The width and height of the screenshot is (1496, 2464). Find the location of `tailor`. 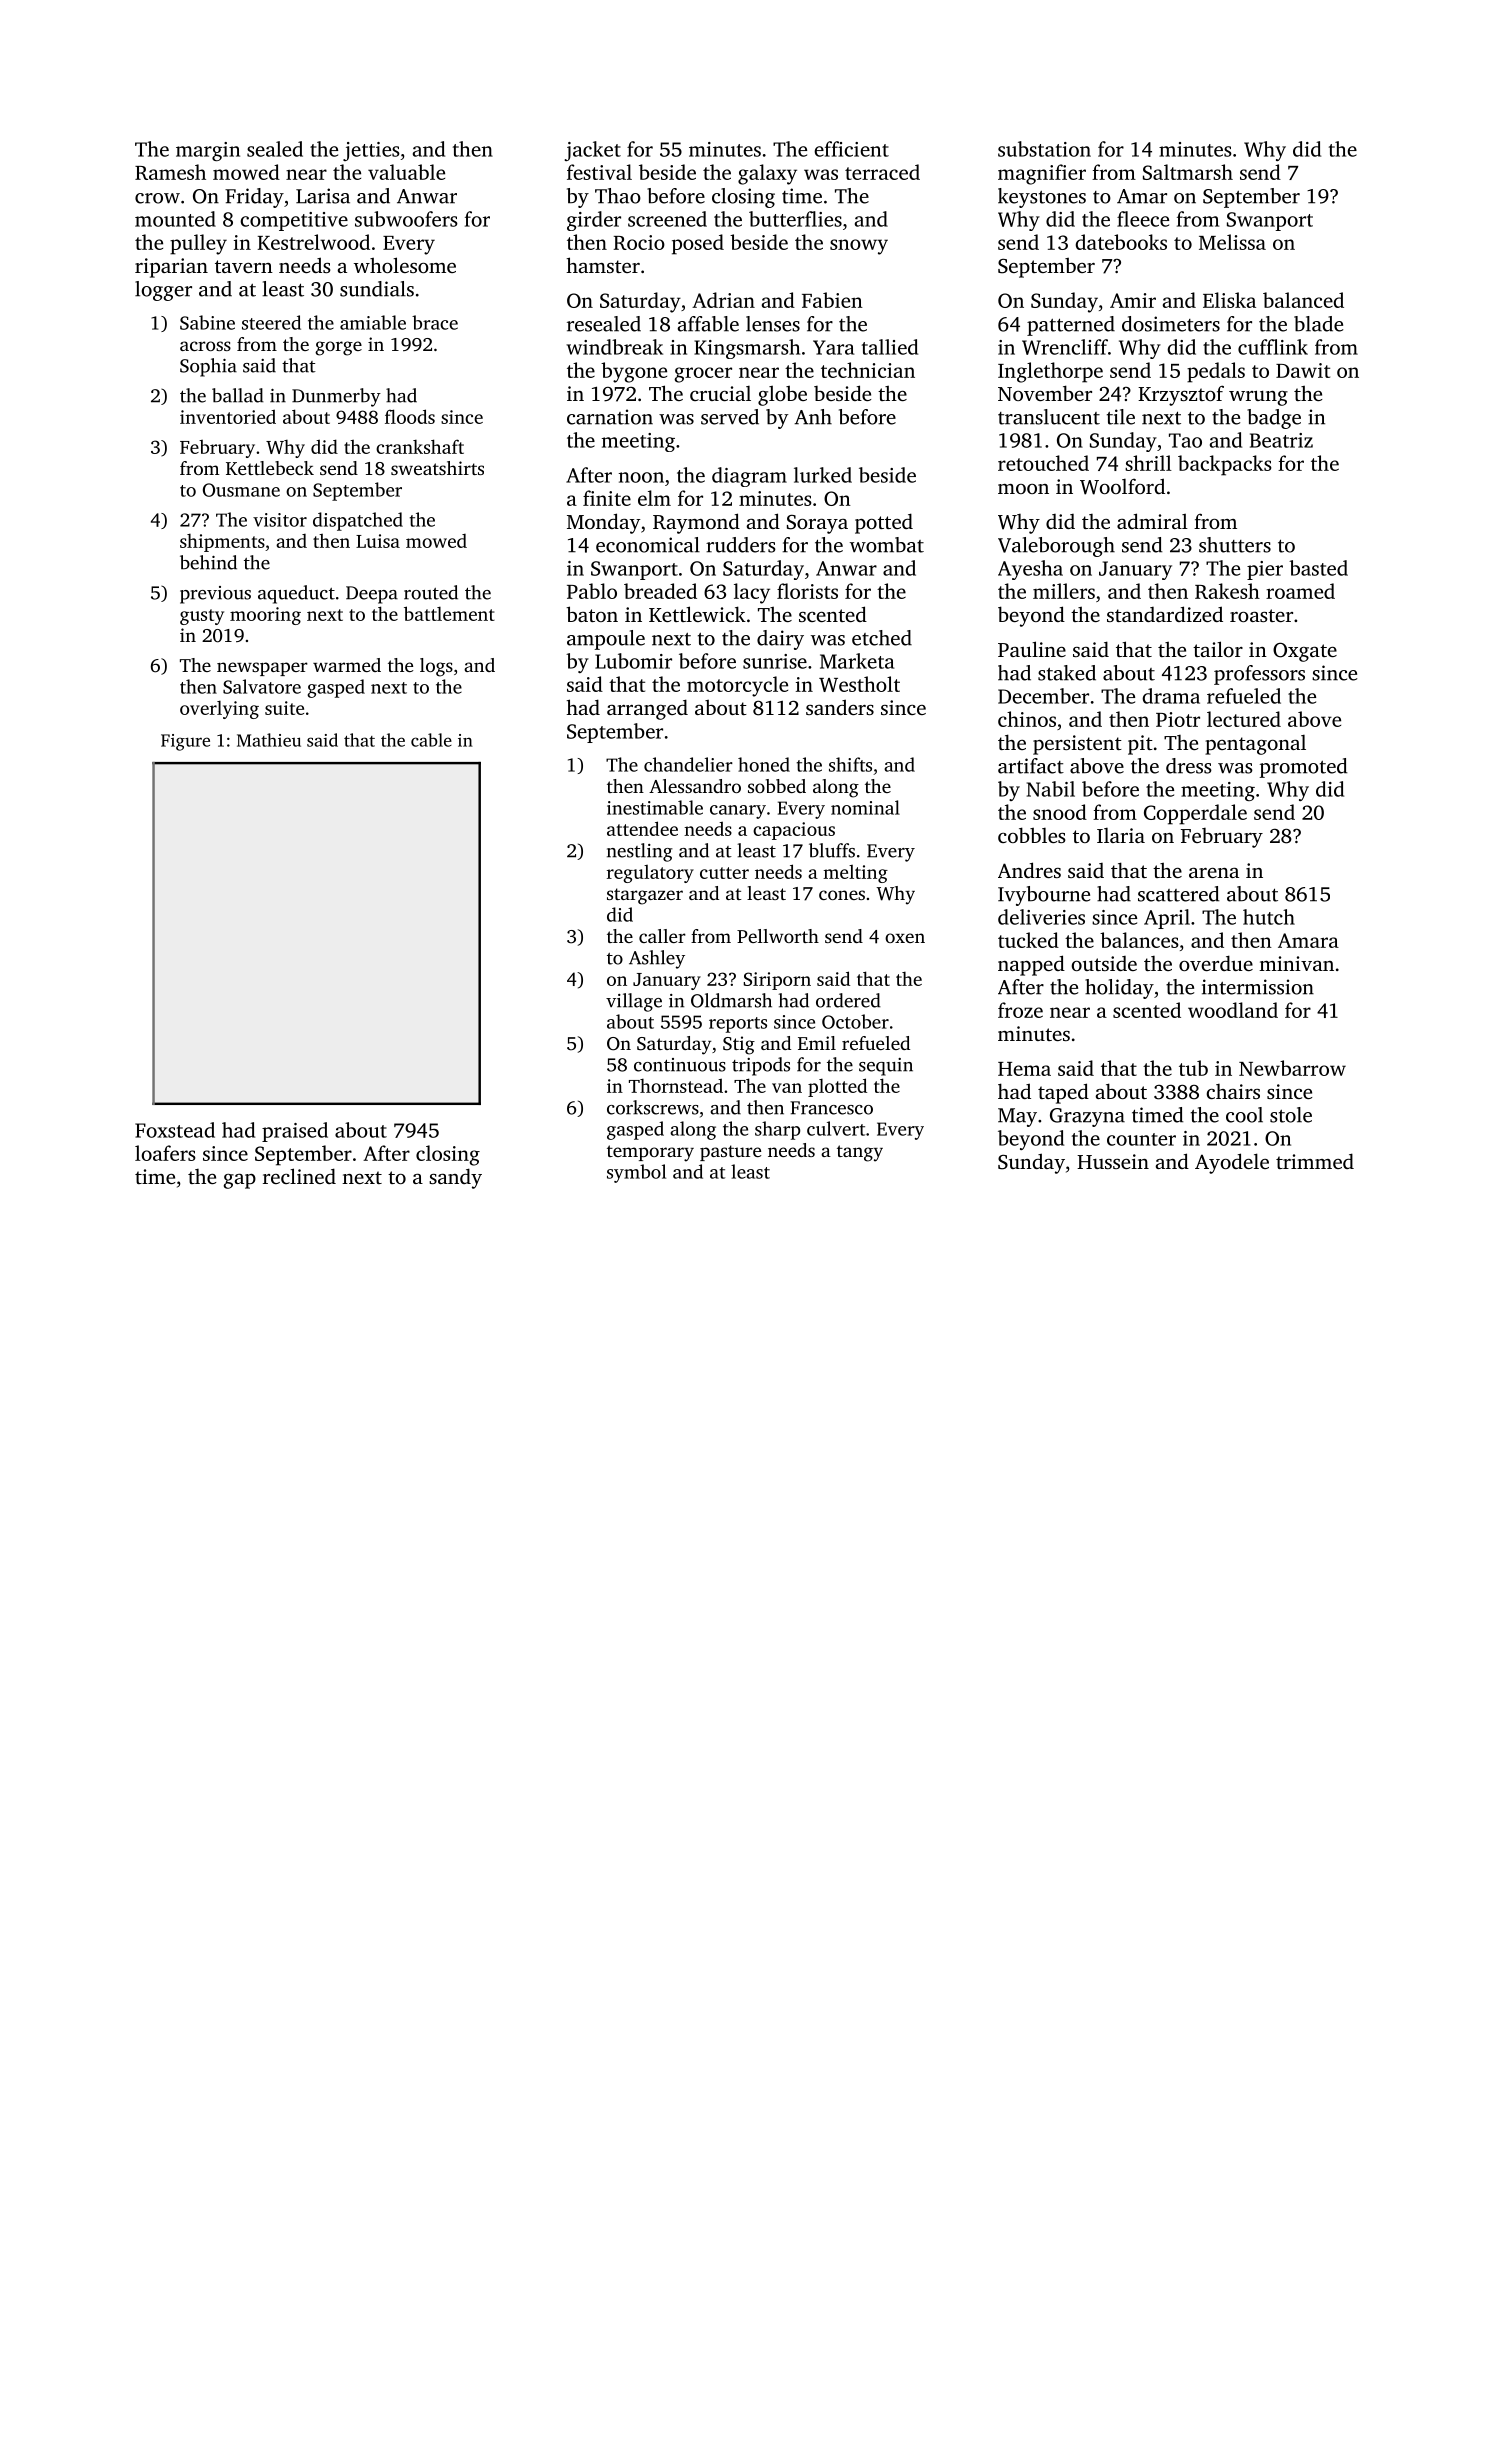

tailor is located at coordinates (1218, 649).
